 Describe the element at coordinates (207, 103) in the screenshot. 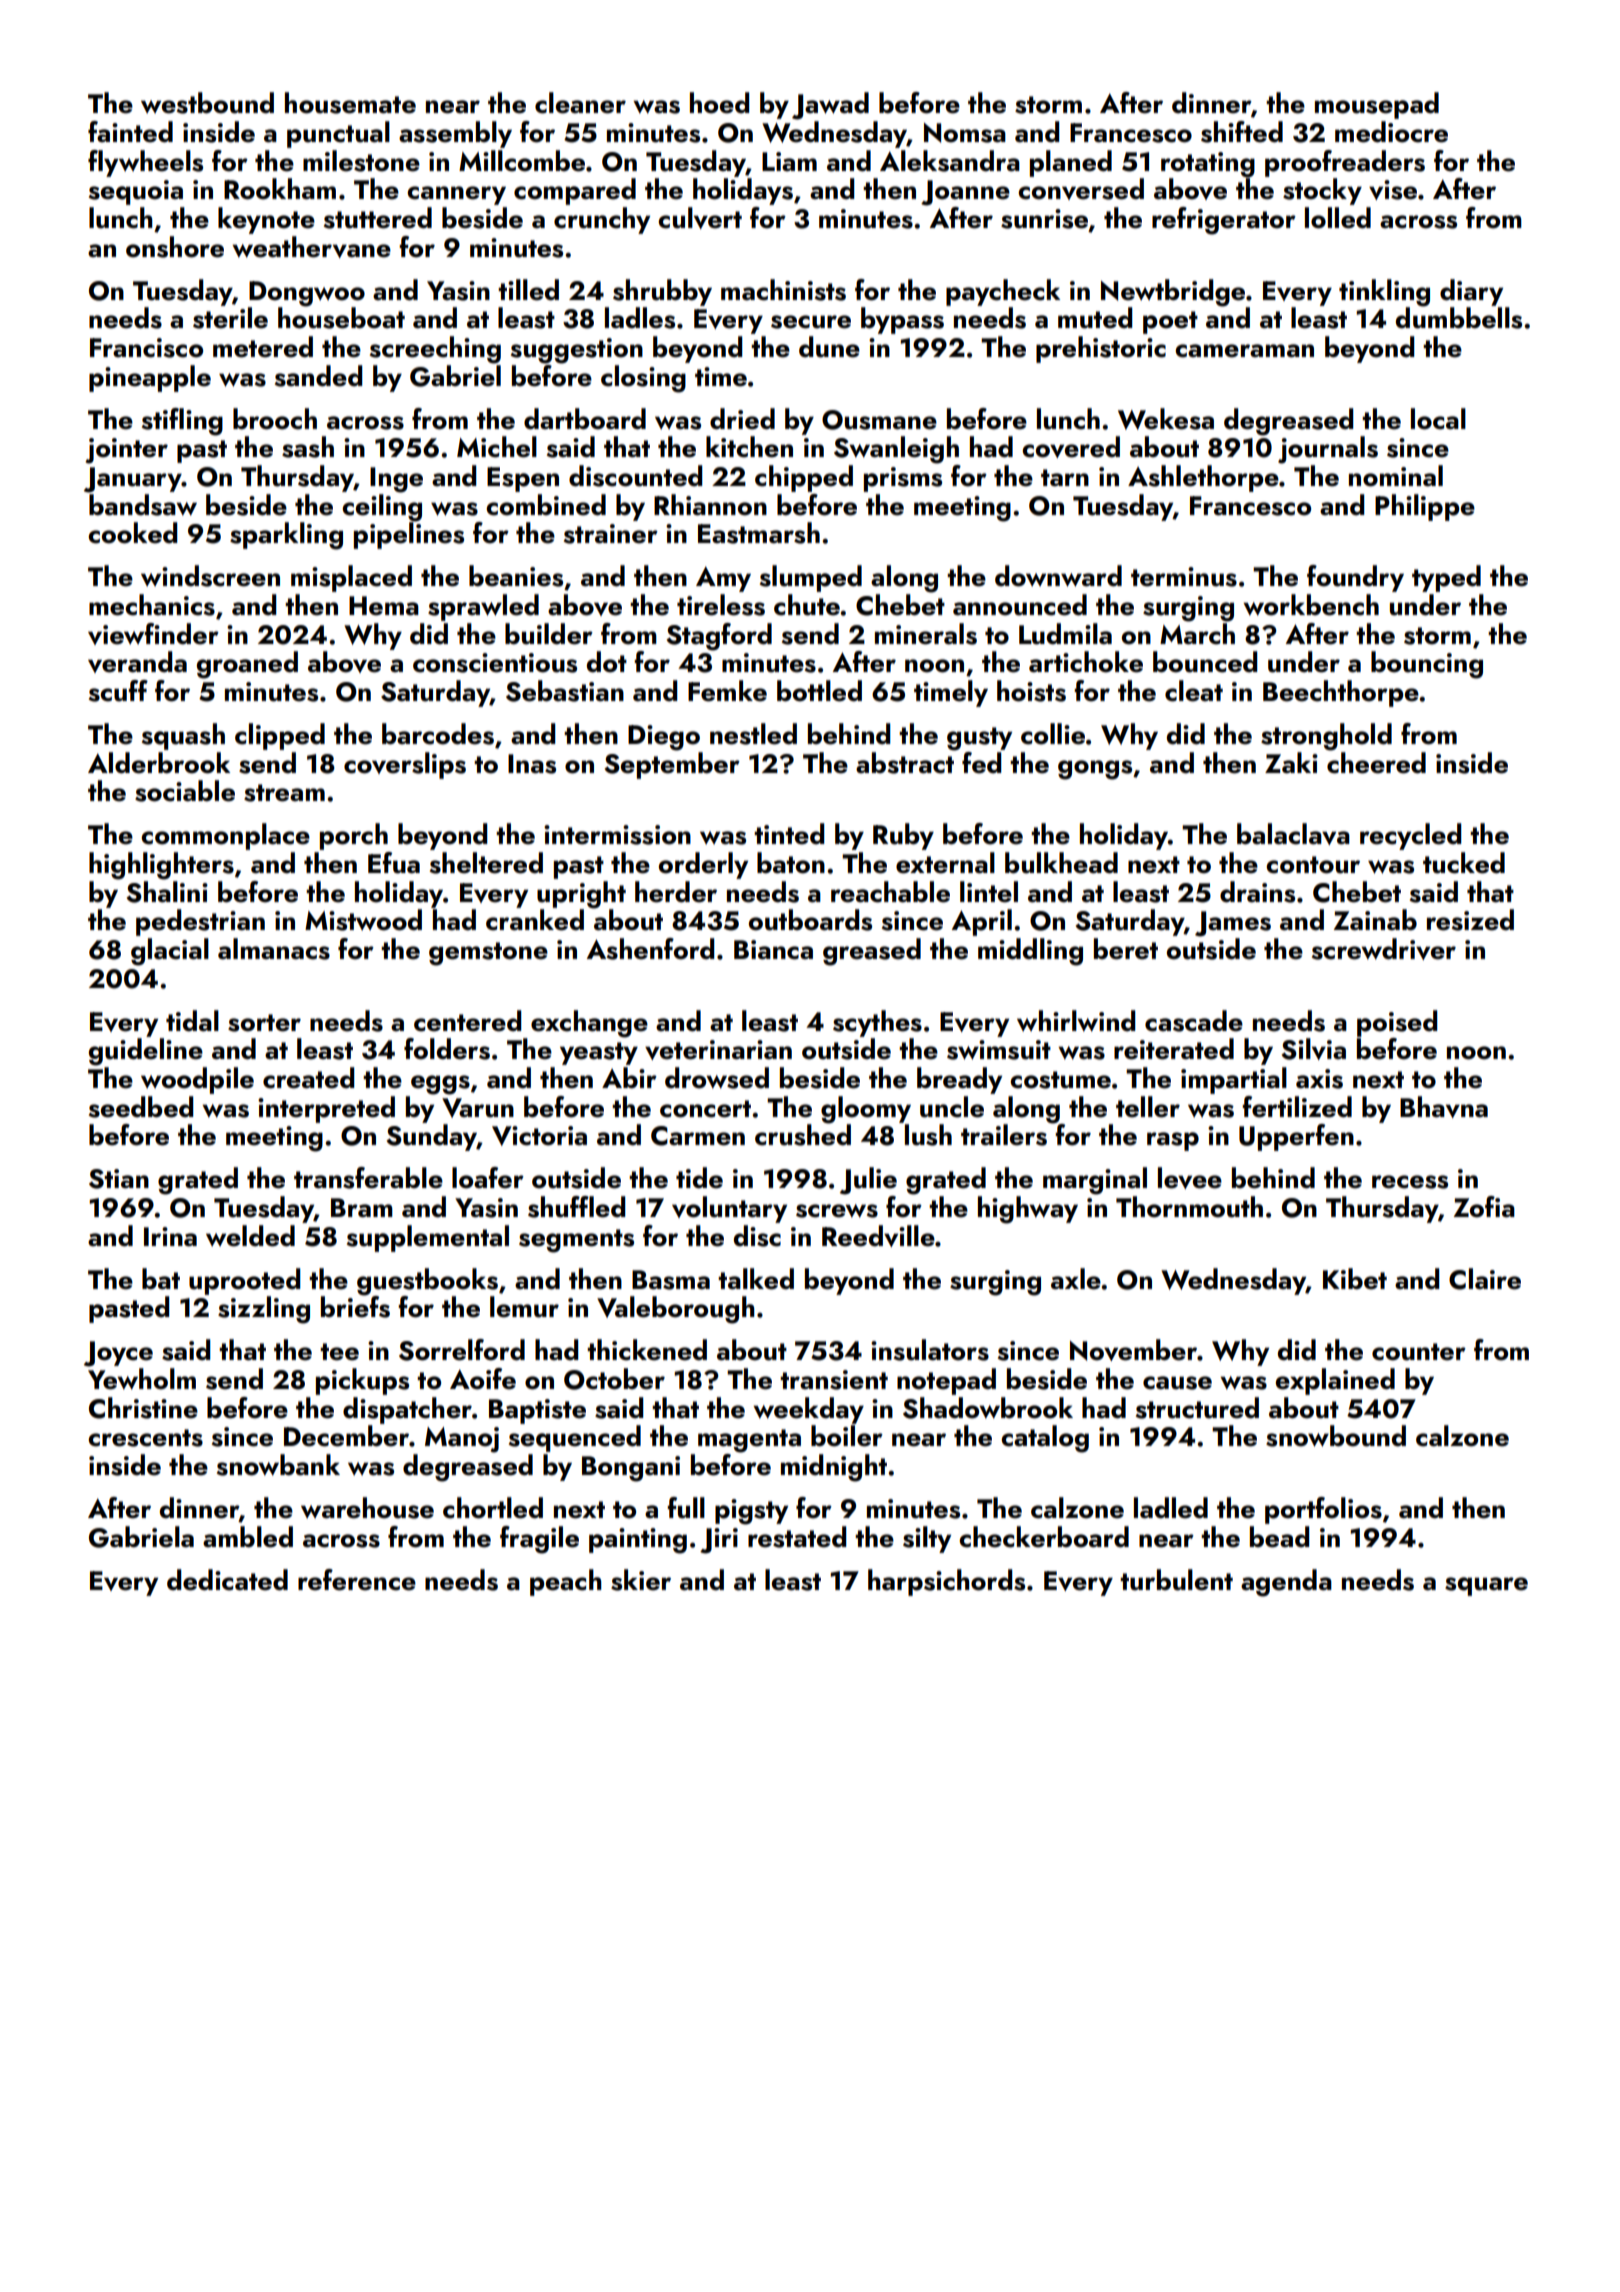

I see `westbound` at that location.
